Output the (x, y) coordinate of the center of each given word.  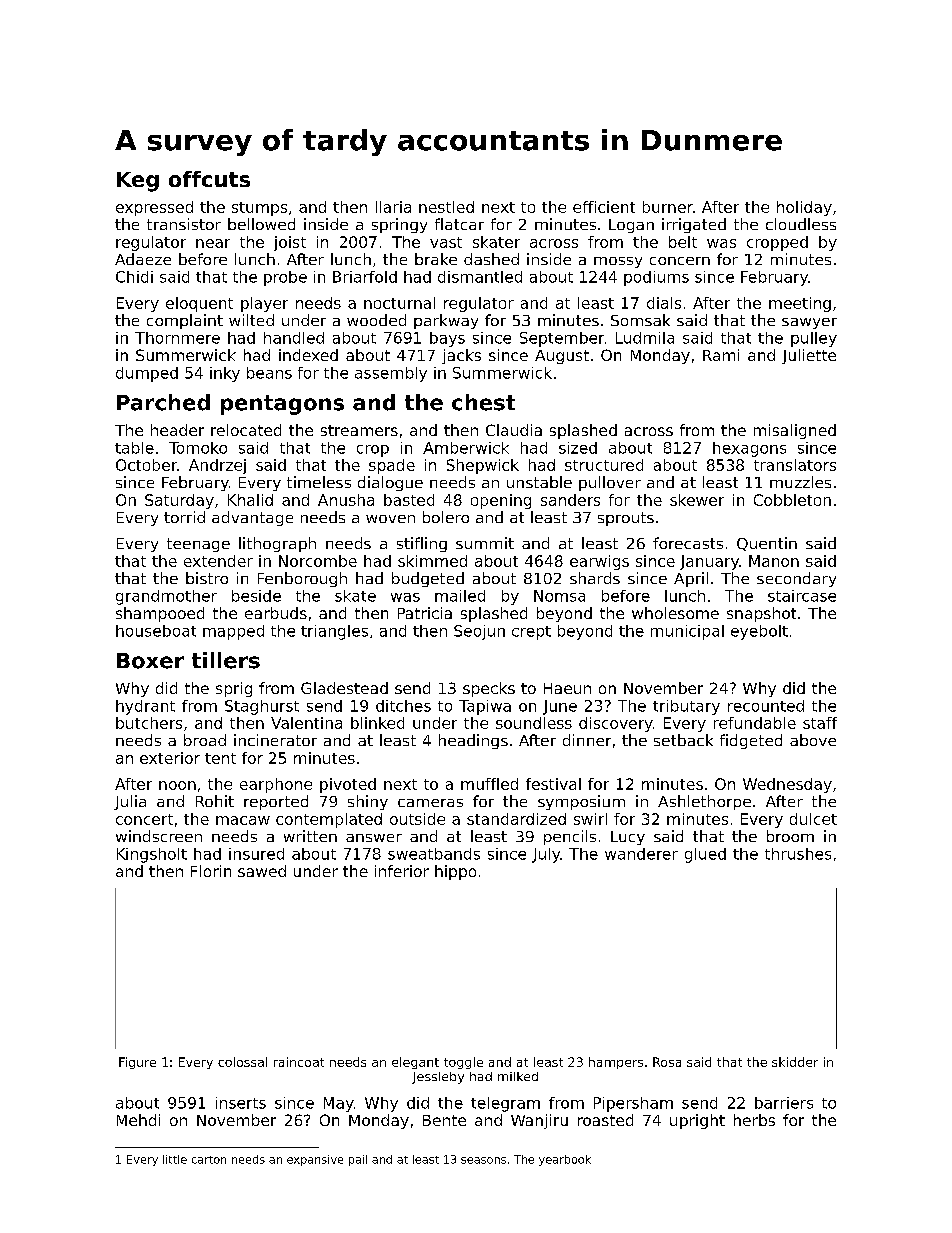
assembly (391, 374)
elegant (415, 1063)
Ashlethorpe (704, 802)
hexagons (749, 449)
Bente (444, 1120)
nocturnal (399, 303)
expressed (154, 208)
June (560, 707)
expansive (315, 1160)
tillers (226, 660)
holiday (804, 208)
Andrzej (217, 466)
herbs (754, 1120)
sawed (262, 871)
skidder (795, 1062)
